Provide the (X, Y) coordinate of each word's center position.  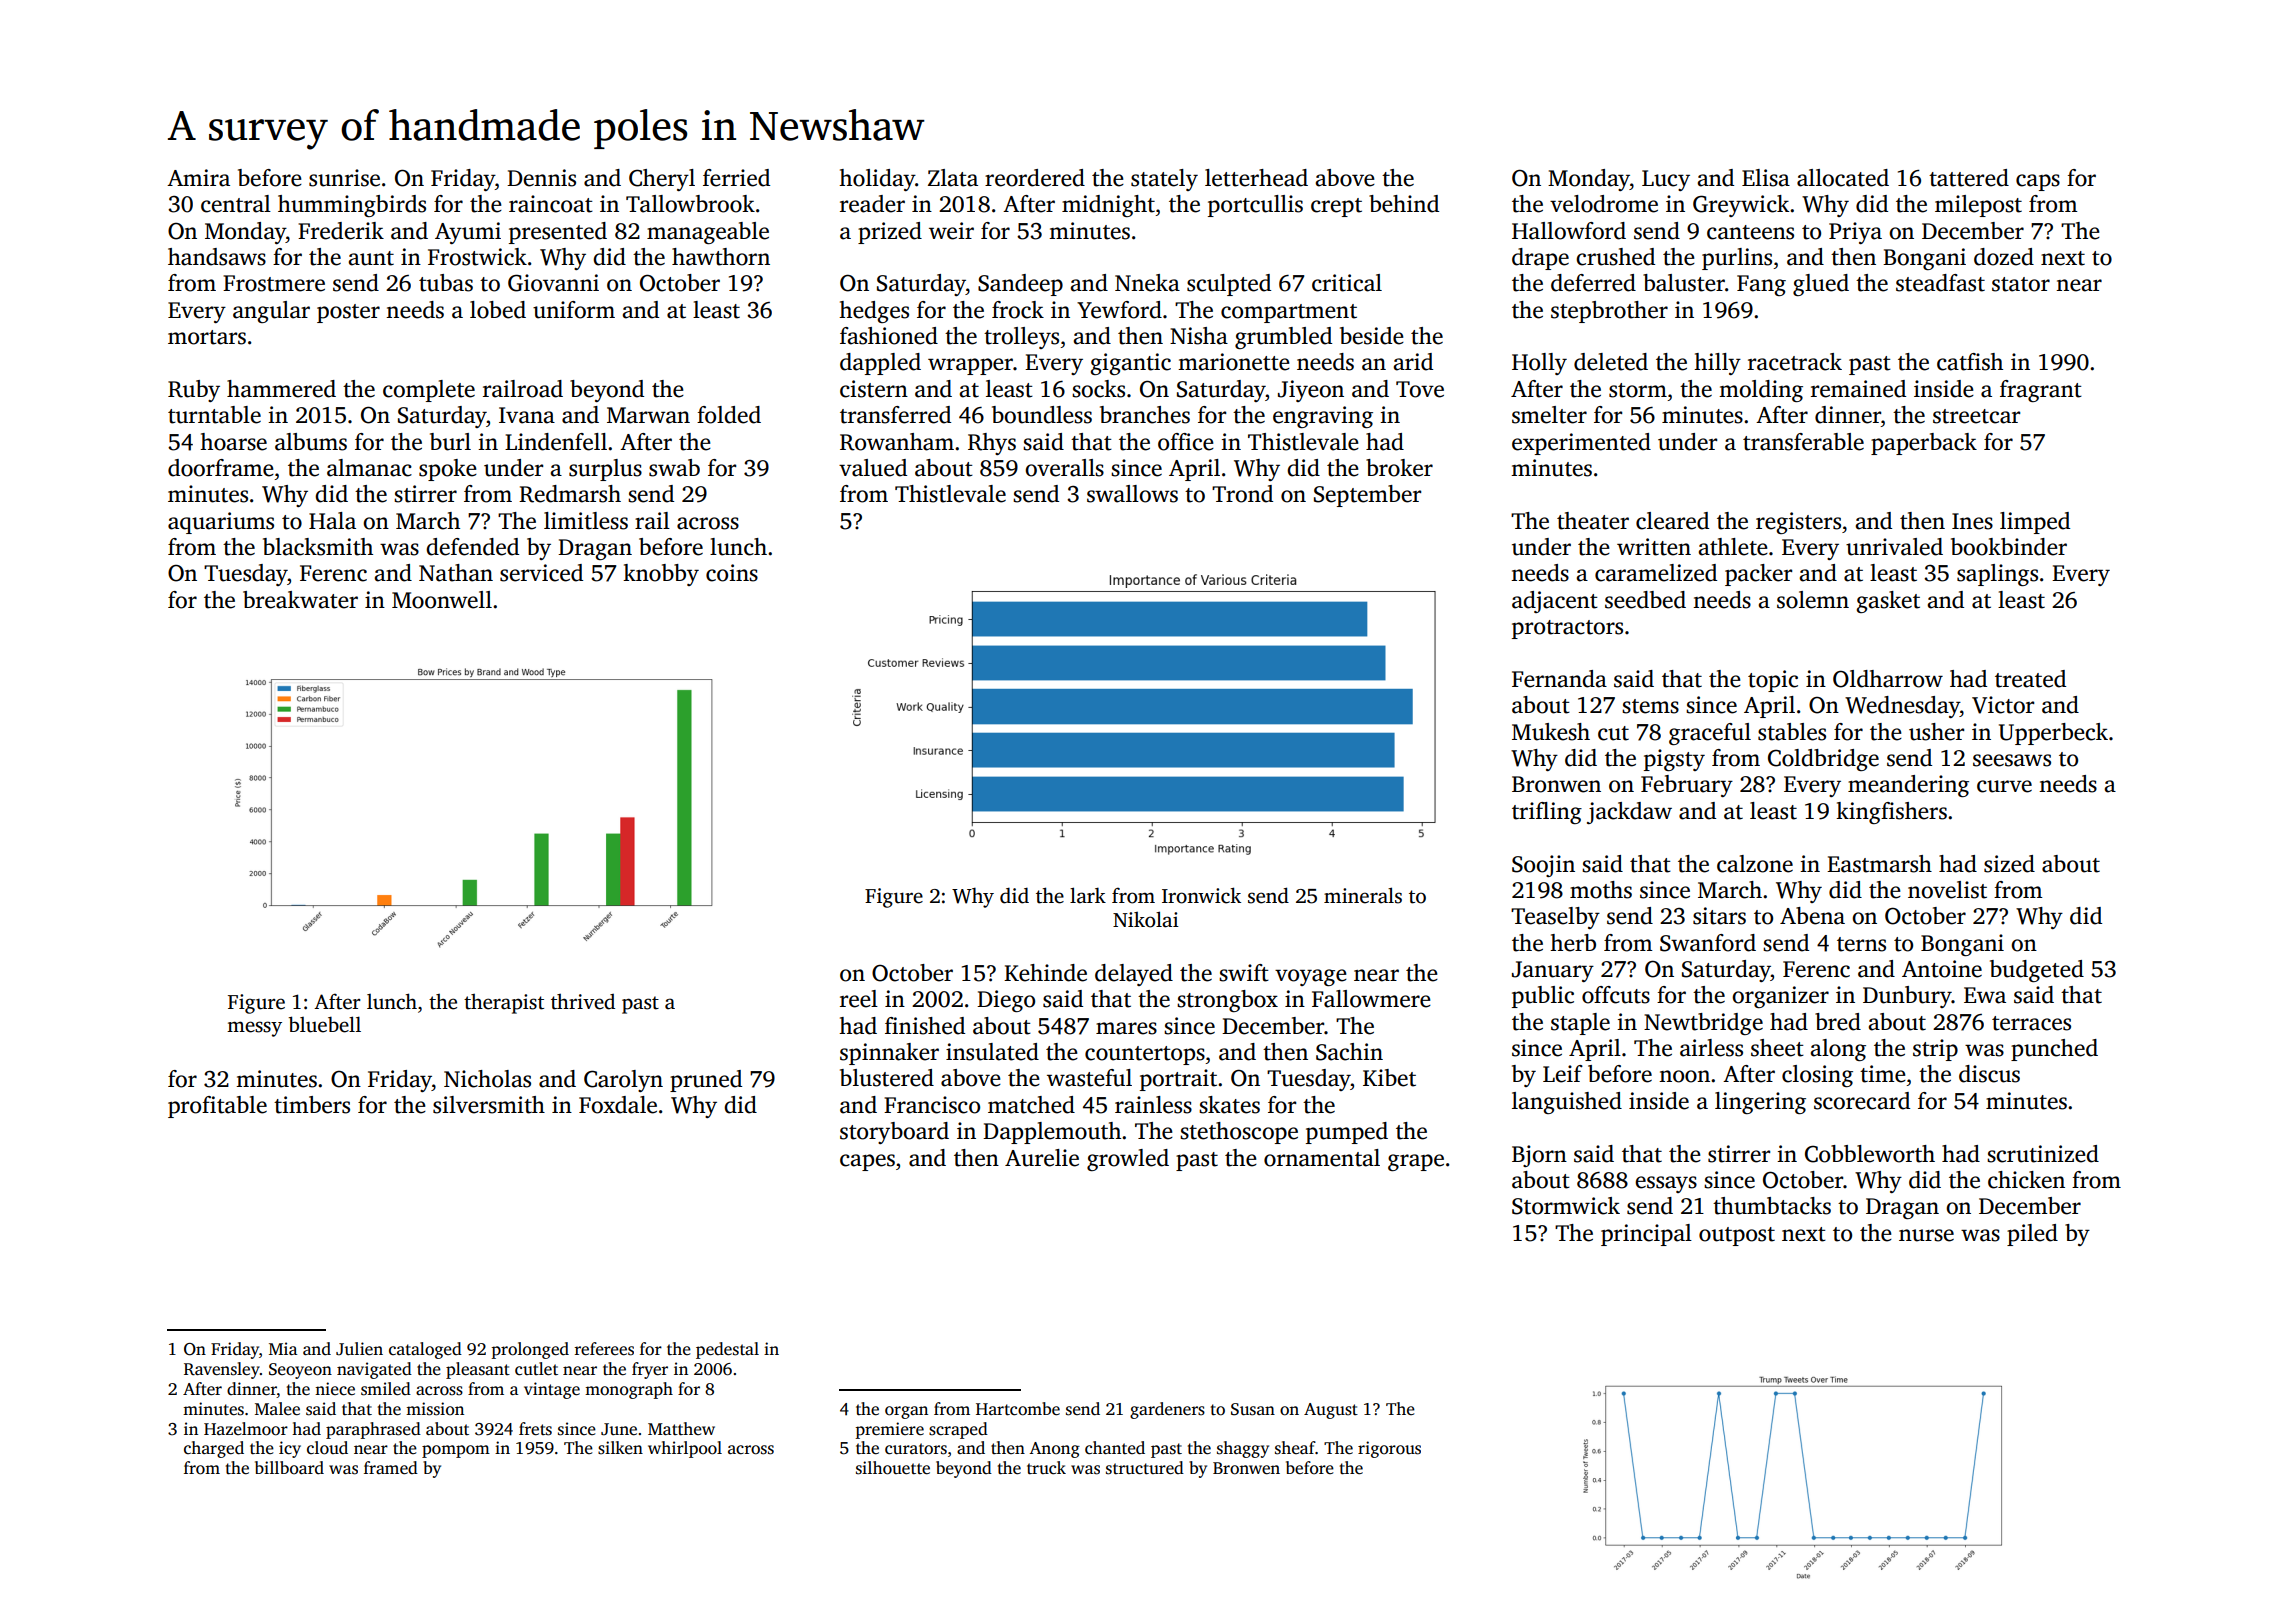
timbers (312, 1105)
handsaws (217, 257)
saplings (1997, 575)
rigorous (1389, 1449)
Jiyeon (1311, 391)
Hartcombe (1018, 1409)
